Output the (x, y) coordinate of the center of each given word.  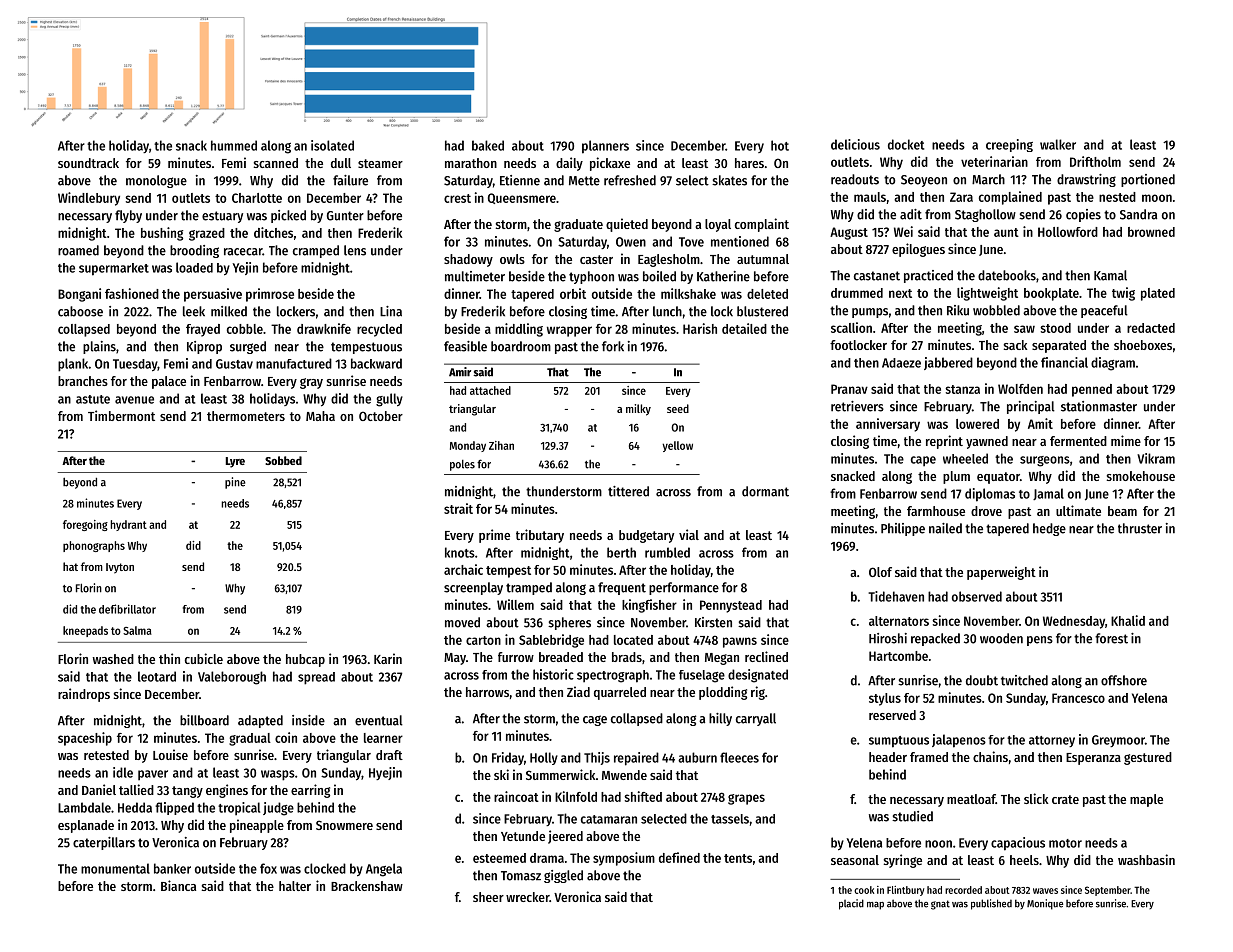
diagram (1113, 364)
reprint (944, 442)
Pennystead (731, 606)
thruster (1140, 528)
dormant (765, 491)
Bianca (178, 885)
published (991, 904)
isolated (332, 145)
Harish (700, 328)
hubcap (305, 660)
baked (488, 145)
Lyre (235, 462)
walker (1058, 144)
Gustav (234, 364)
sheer (488, 897)
